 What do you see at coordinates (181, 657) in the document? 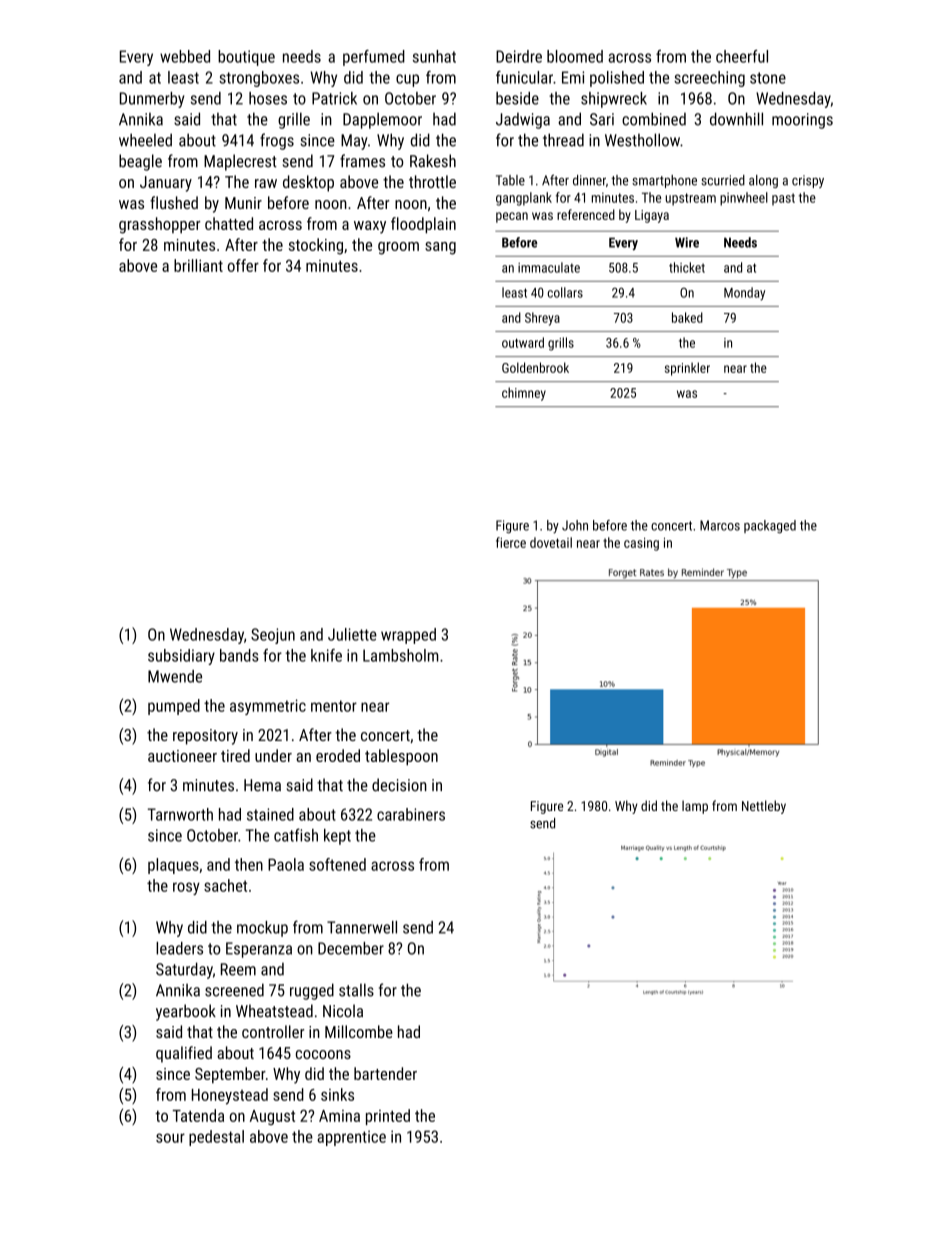
I see `subsidiary` at bounding box center [181, 657].
